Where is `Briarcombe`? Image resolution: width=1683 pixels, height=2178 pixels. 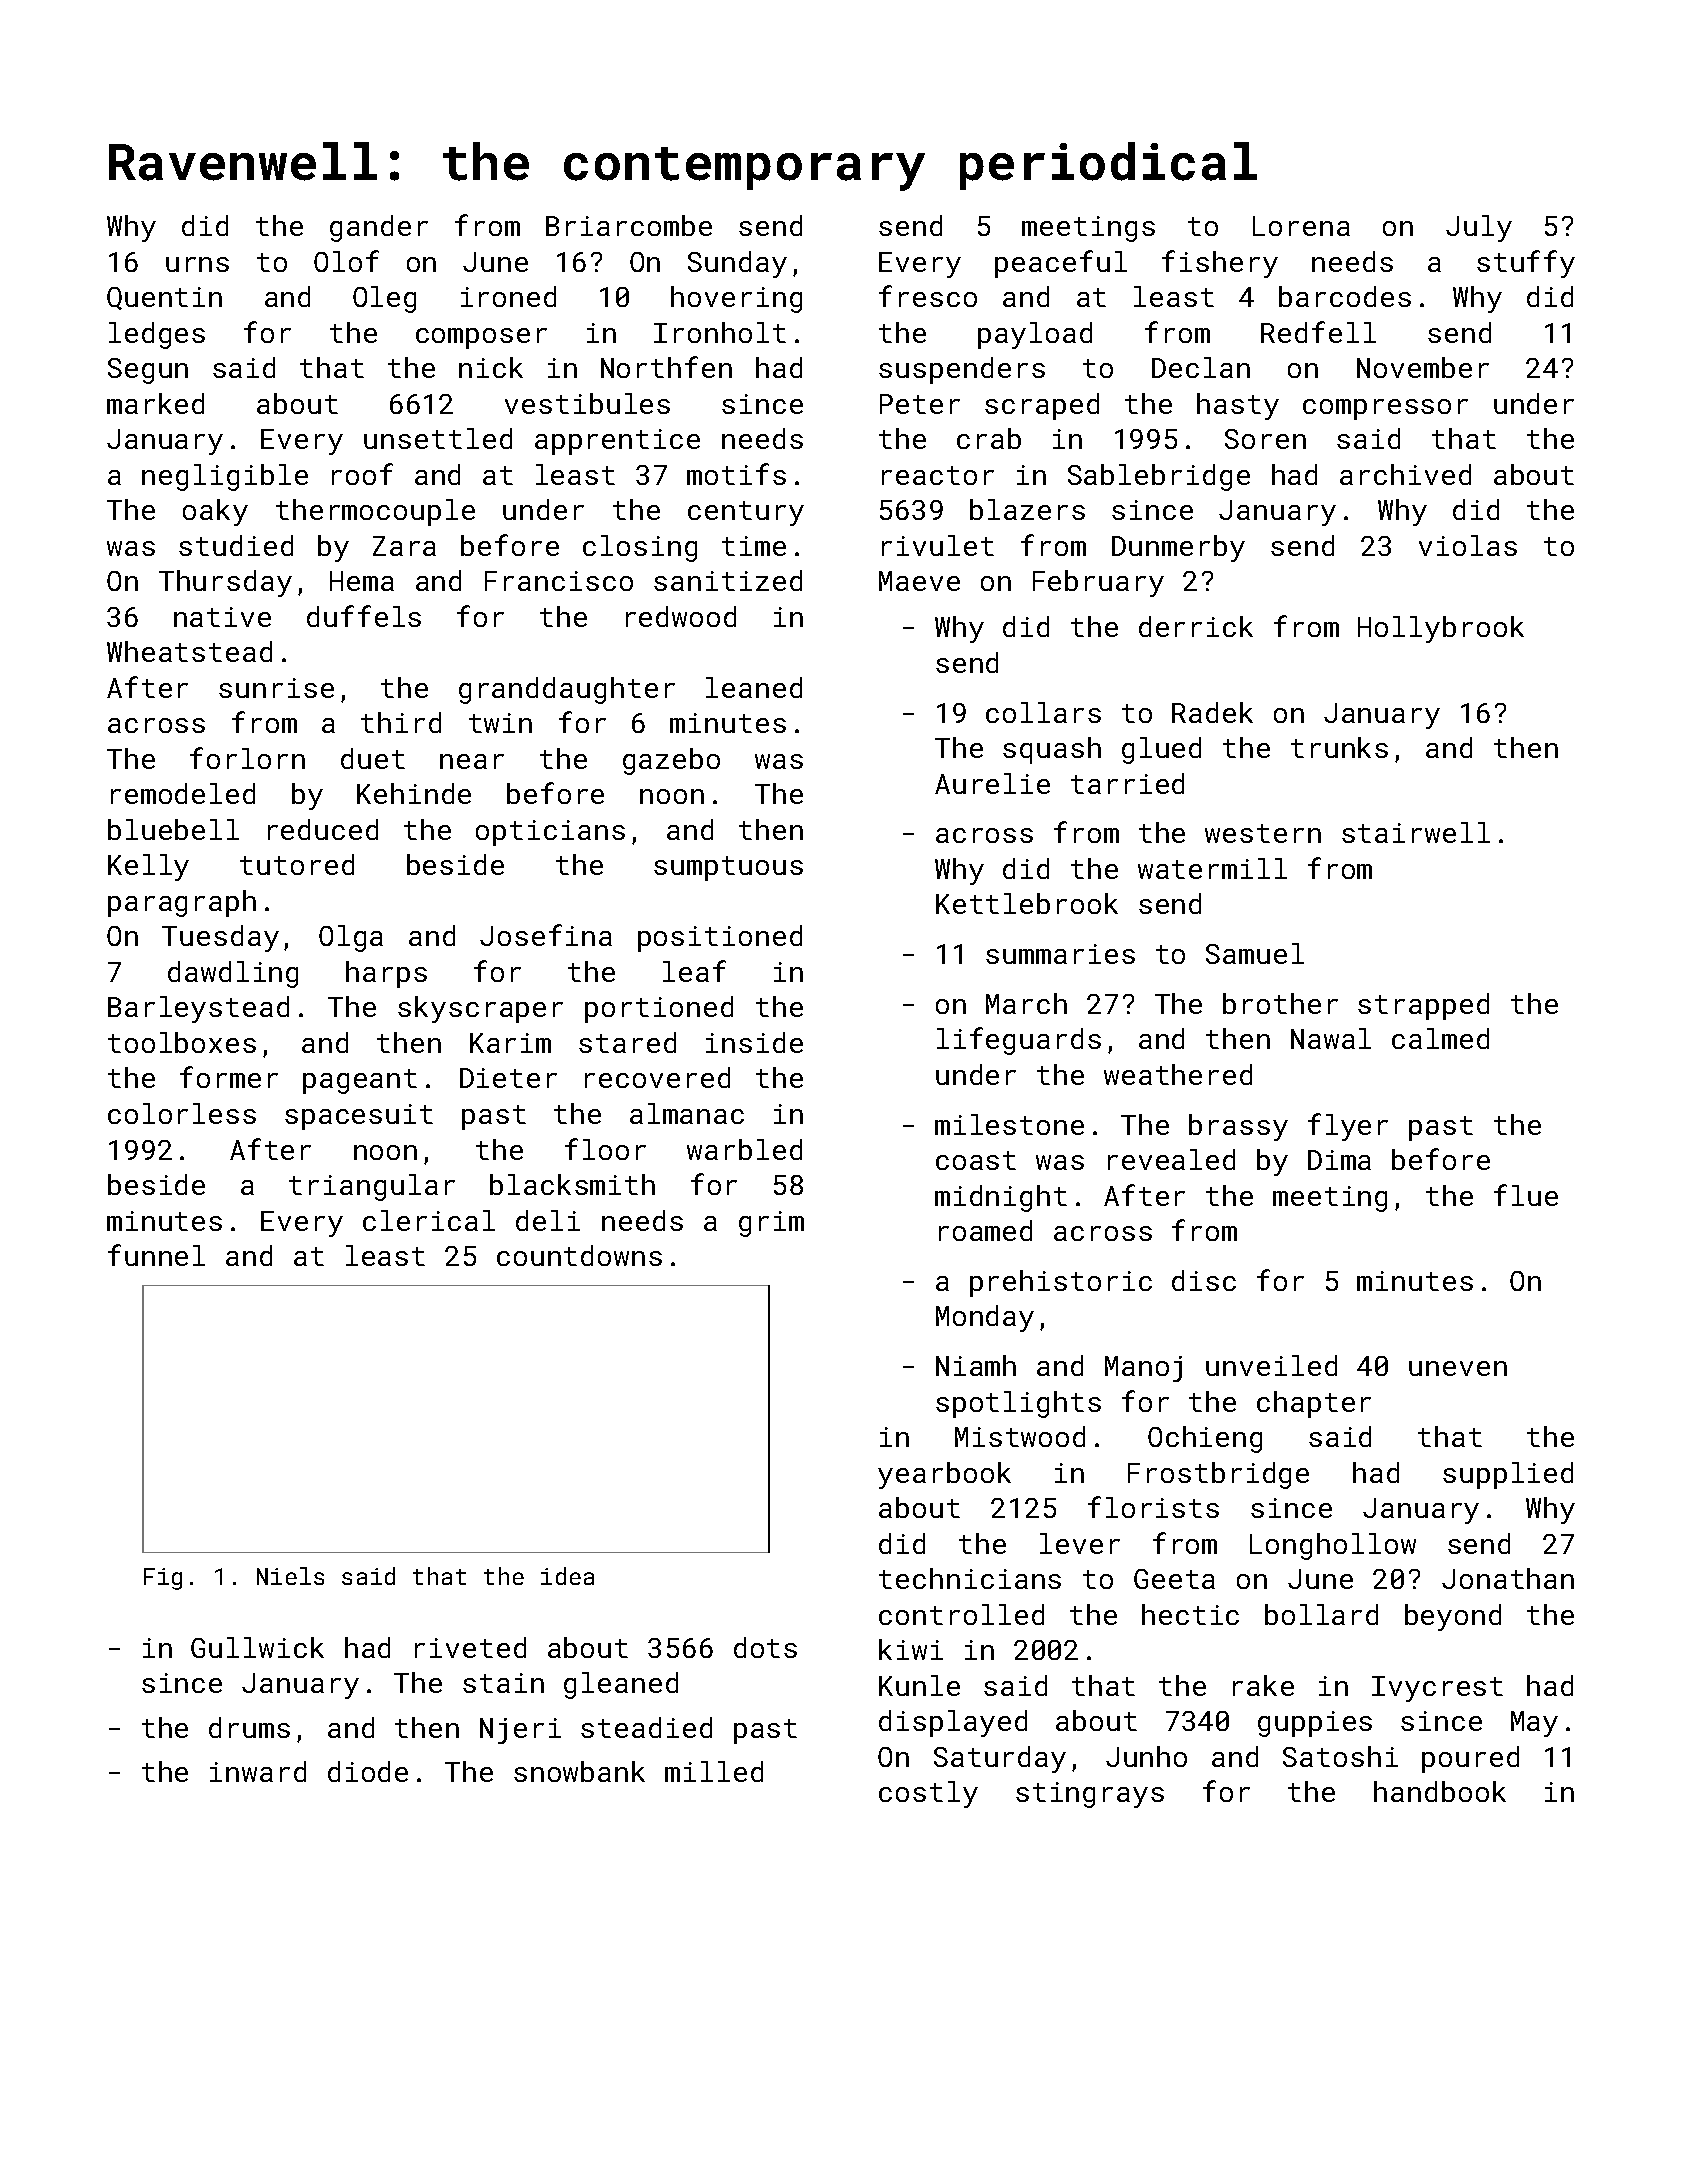 Briarcombe is located at coordinates (629, 225).
